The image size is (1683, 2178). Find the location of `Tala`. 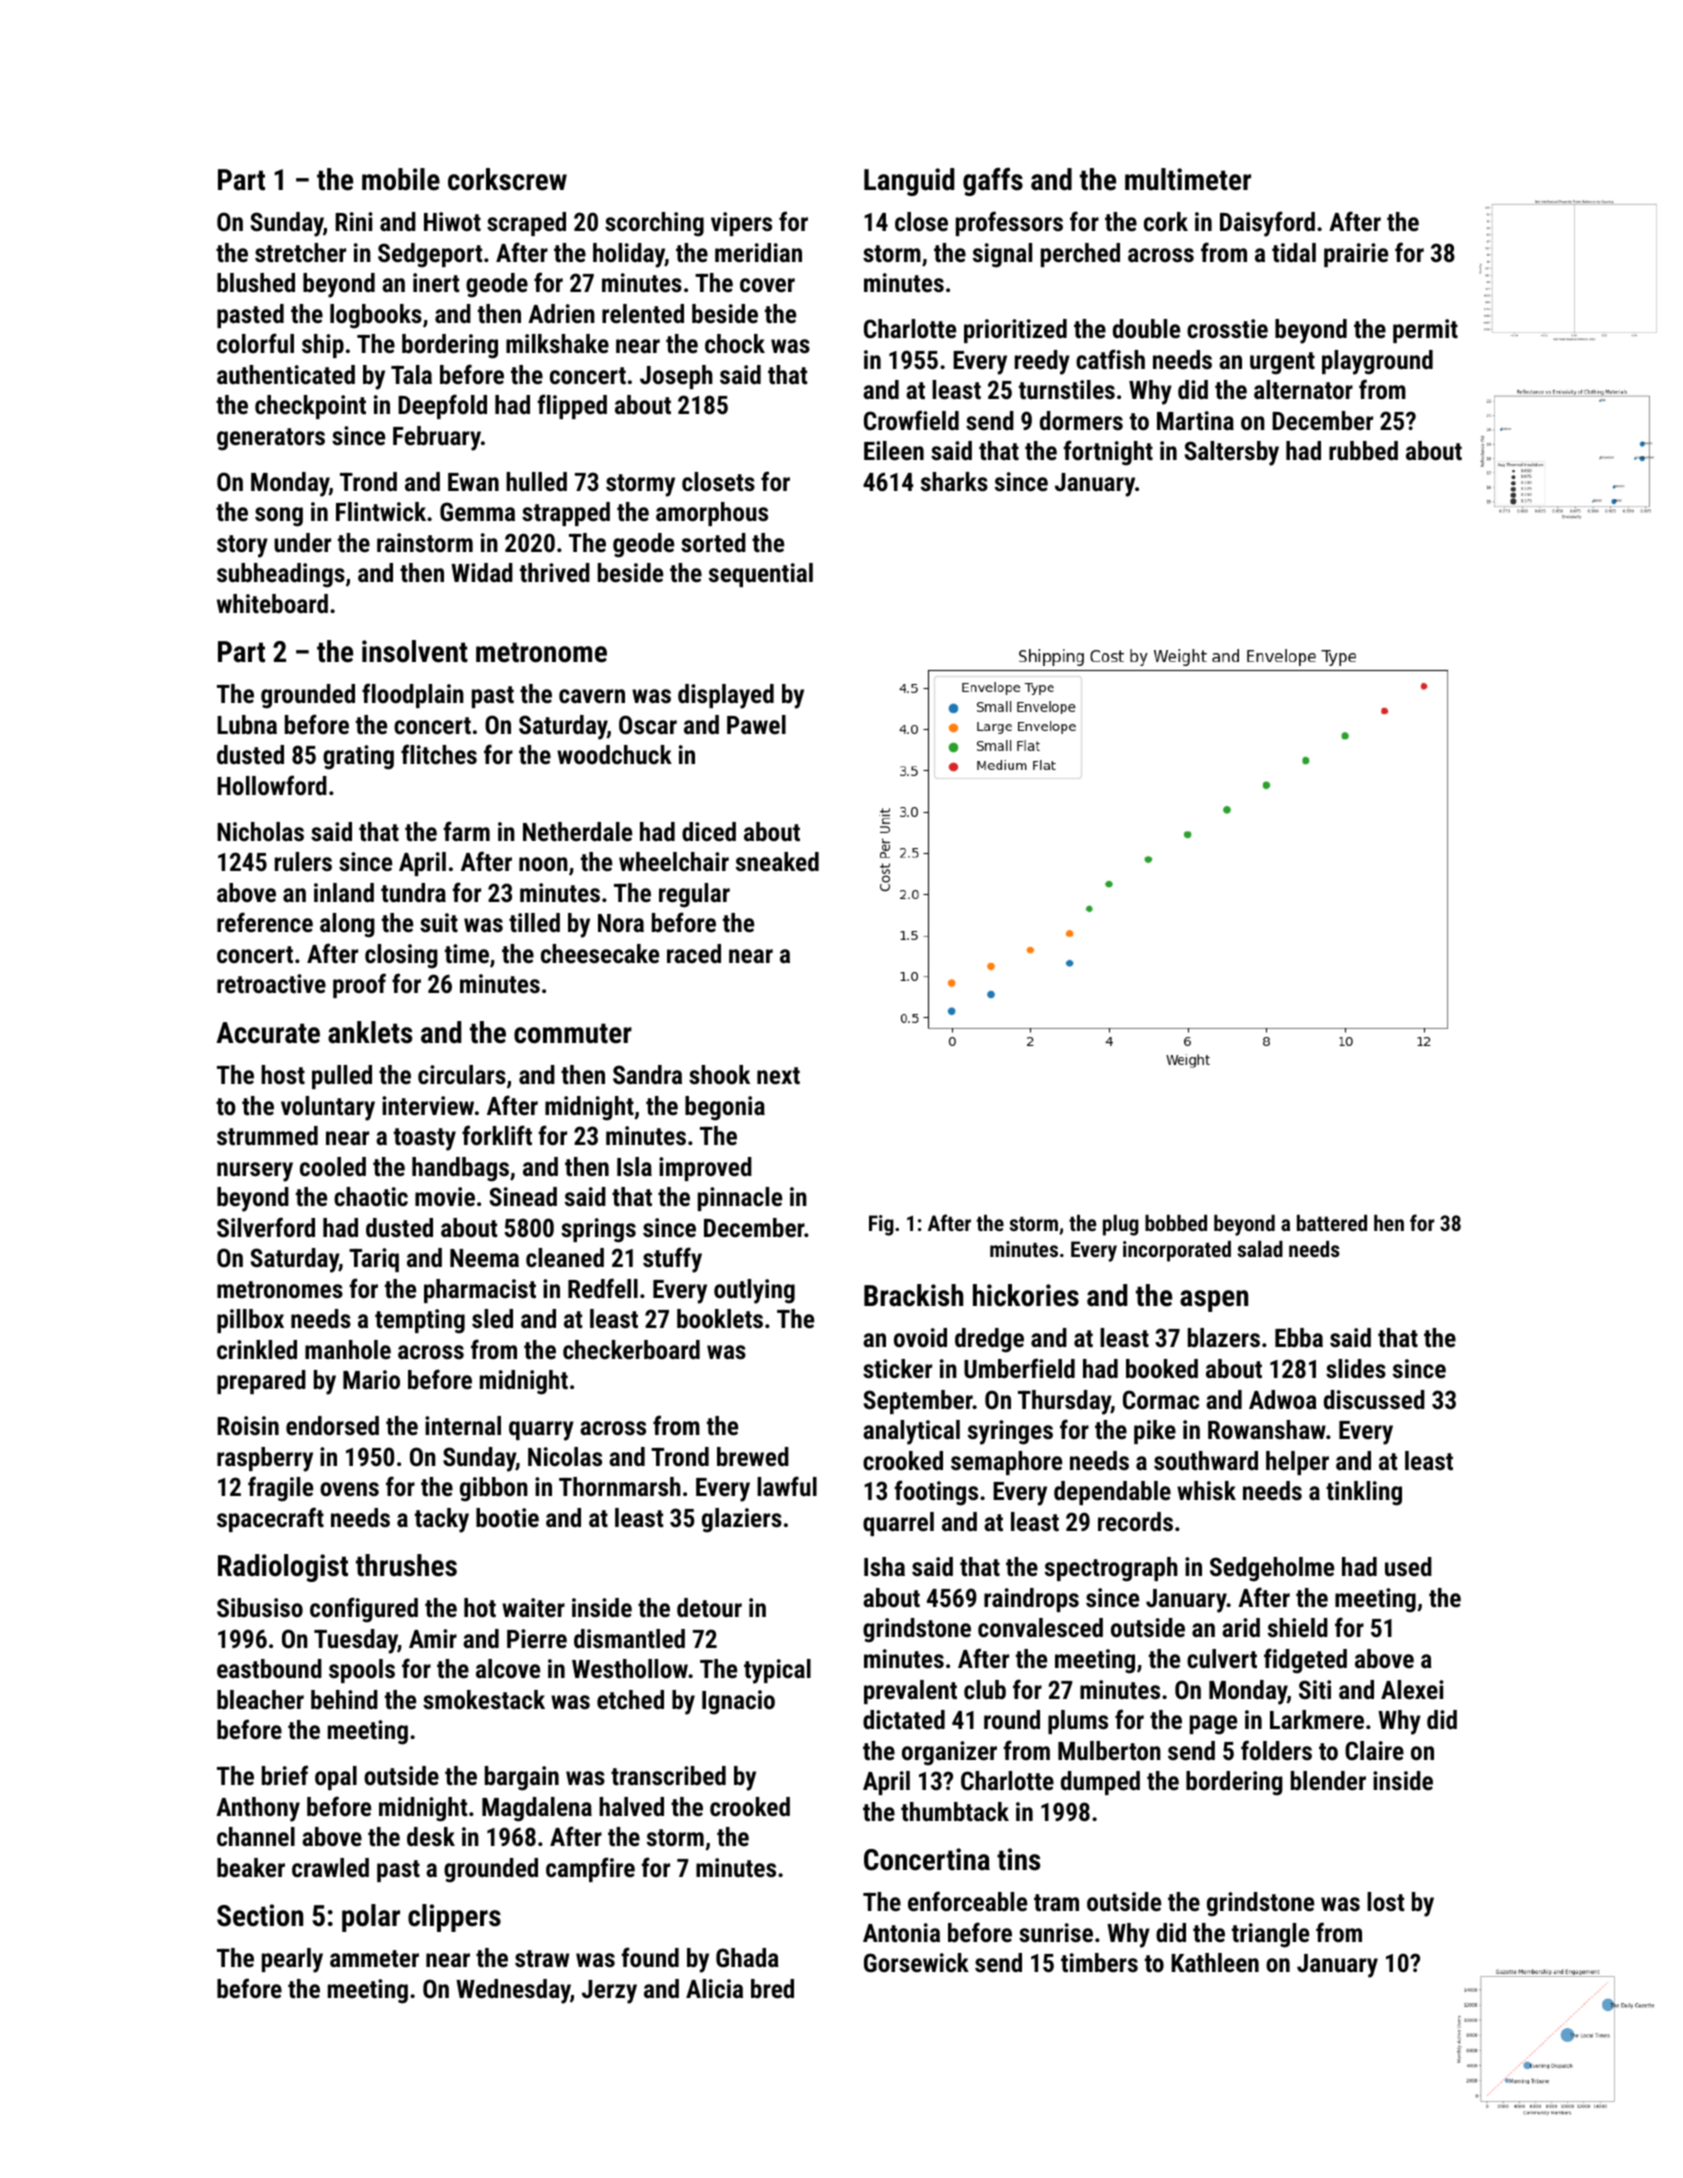

Tala is located at coordinates (411, 374).
